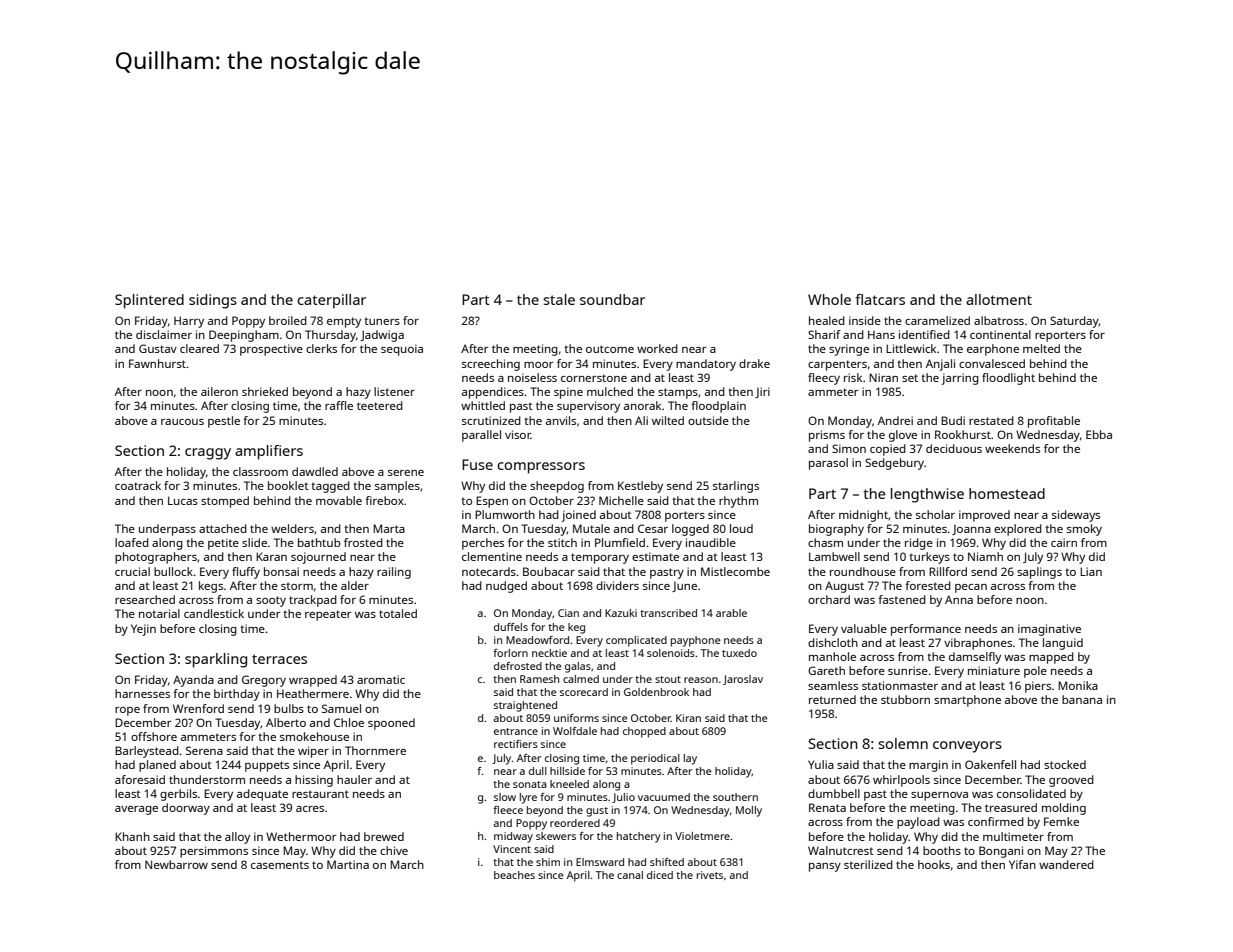 This screenshot has height=952, width=1233. Describe the element at coordinates (827, 807) in the screenshot. I see `Renata` at that location.
